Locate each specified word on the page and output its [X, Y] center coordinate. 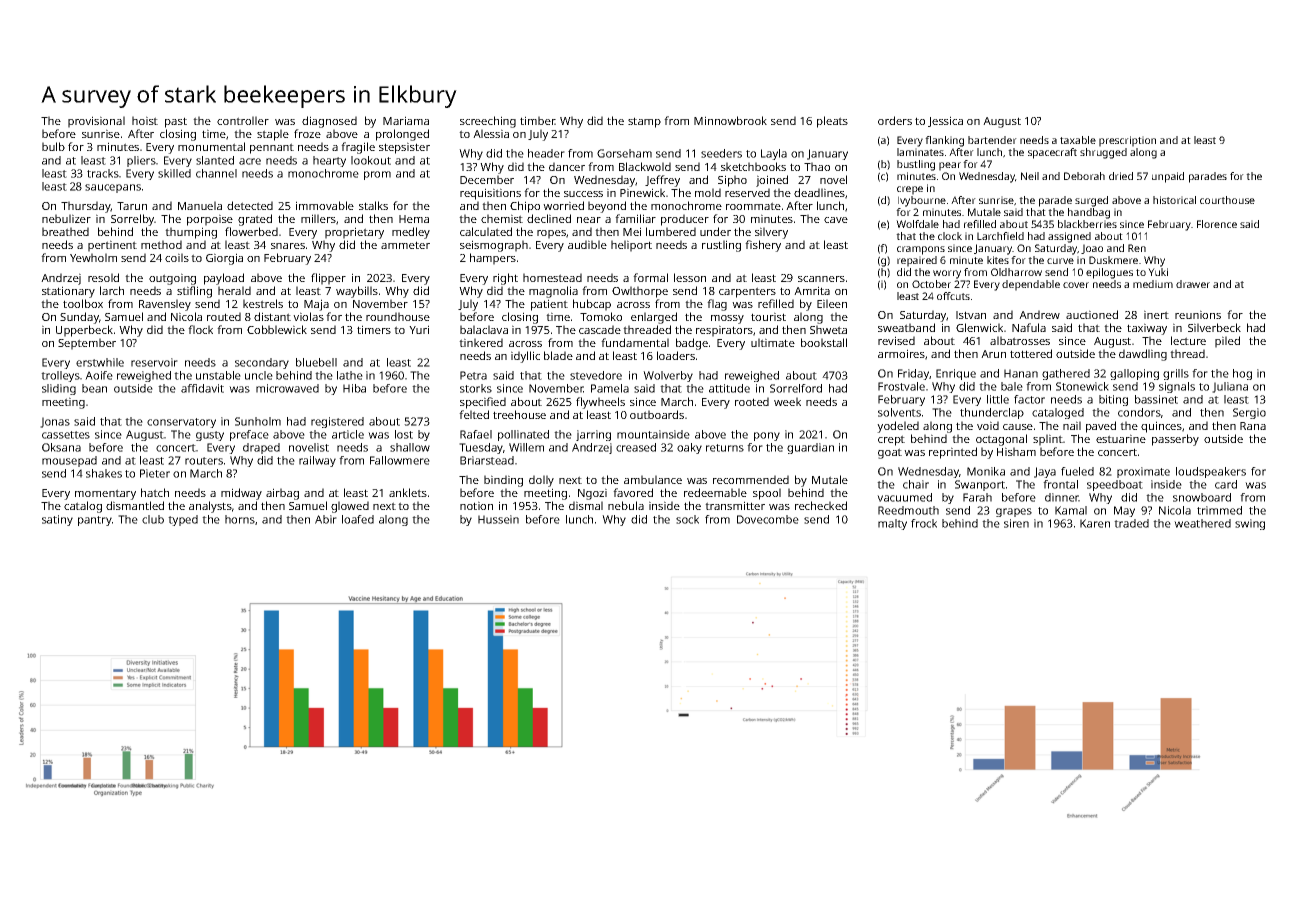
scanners [821, 279]
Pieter [155, 473]
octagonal [1001, 440]
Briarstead [487, 460]
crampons [921, 250]
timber [537, 120]
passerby [1175, 440]
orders [895, 120]
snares [288, 246]
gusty [210, 436]
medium [1153, 284]
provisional [96, 122]
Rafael [476, 434]
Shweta [828, 329]
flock [200, 329]
